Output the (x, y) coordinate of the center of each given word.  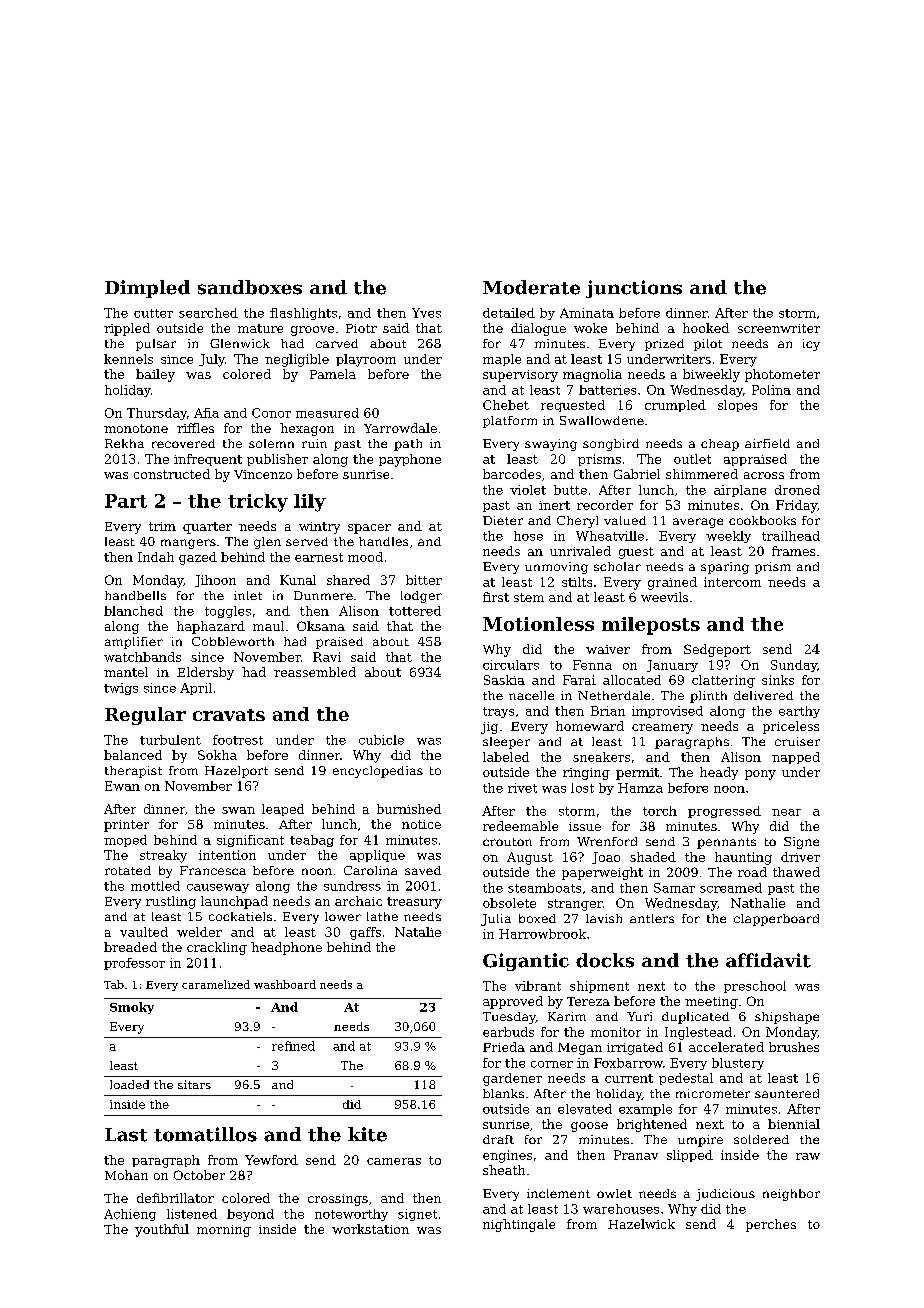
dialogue (538, 329)
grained (672, 583)
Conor (271, 413)
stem (529, 597)
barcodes (512, 474)
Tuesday (509, 1018)
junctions (634, 289)
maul (268, 626)
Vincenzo (263, 474)
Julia (496, 920)
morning (224, 1231)
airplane (740, 491)
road (752, 872)
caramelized (216, 984)
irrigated (635, 1048)
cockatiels (240, 916)
